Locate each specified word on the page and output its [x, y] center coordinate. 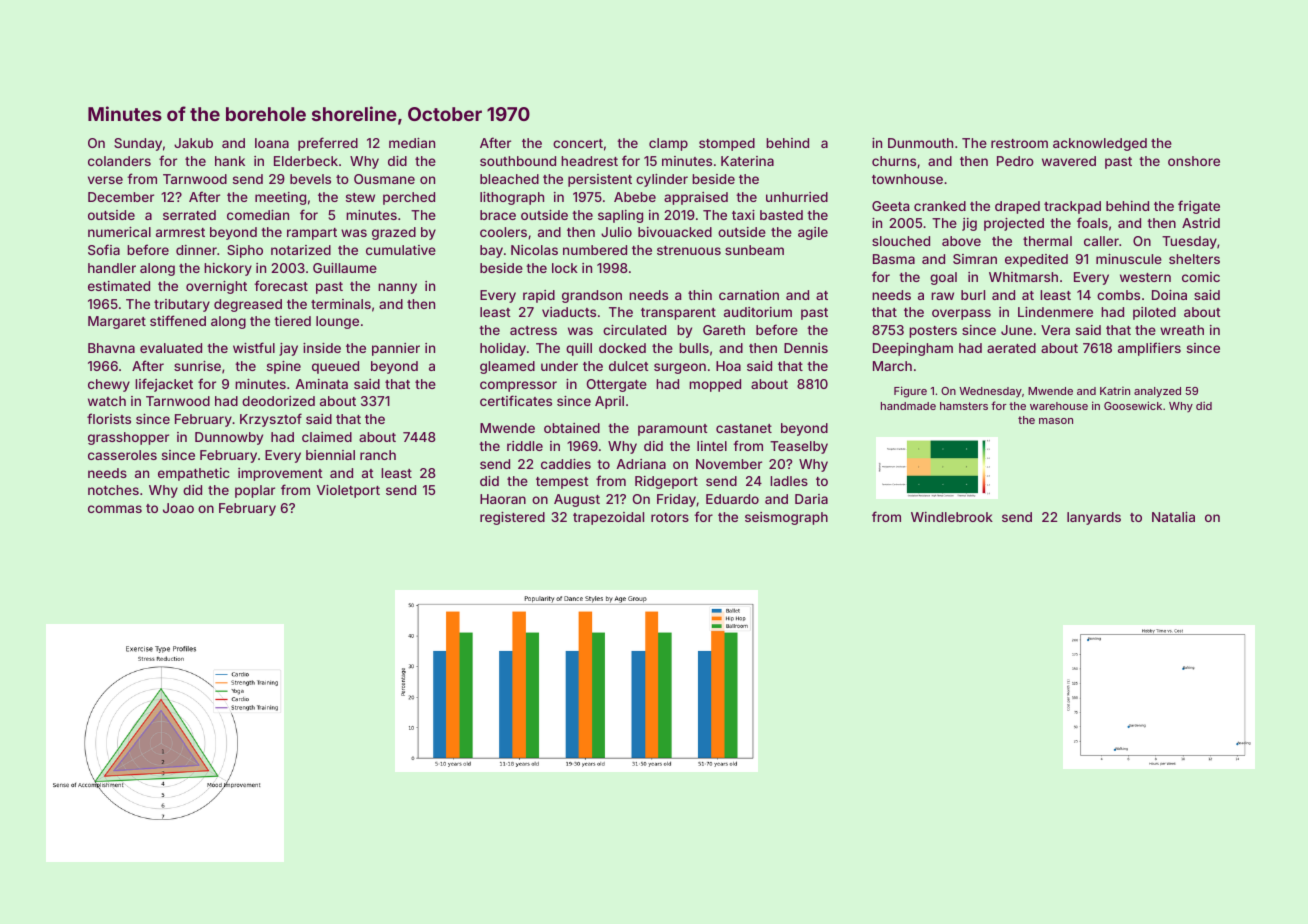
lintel [712, 446]
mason [1056, 421]
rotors [670, 517]
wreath [1182, 330]
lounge [337, 322]
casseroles [122, 455]
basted [781, 215]
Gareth [724, 330]
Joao [178, 508]
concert [578, 143]
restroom [1019, 143]
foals [1092, 222]
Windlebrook [952, 517]
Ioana [272, 143]
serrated [189, 215]
